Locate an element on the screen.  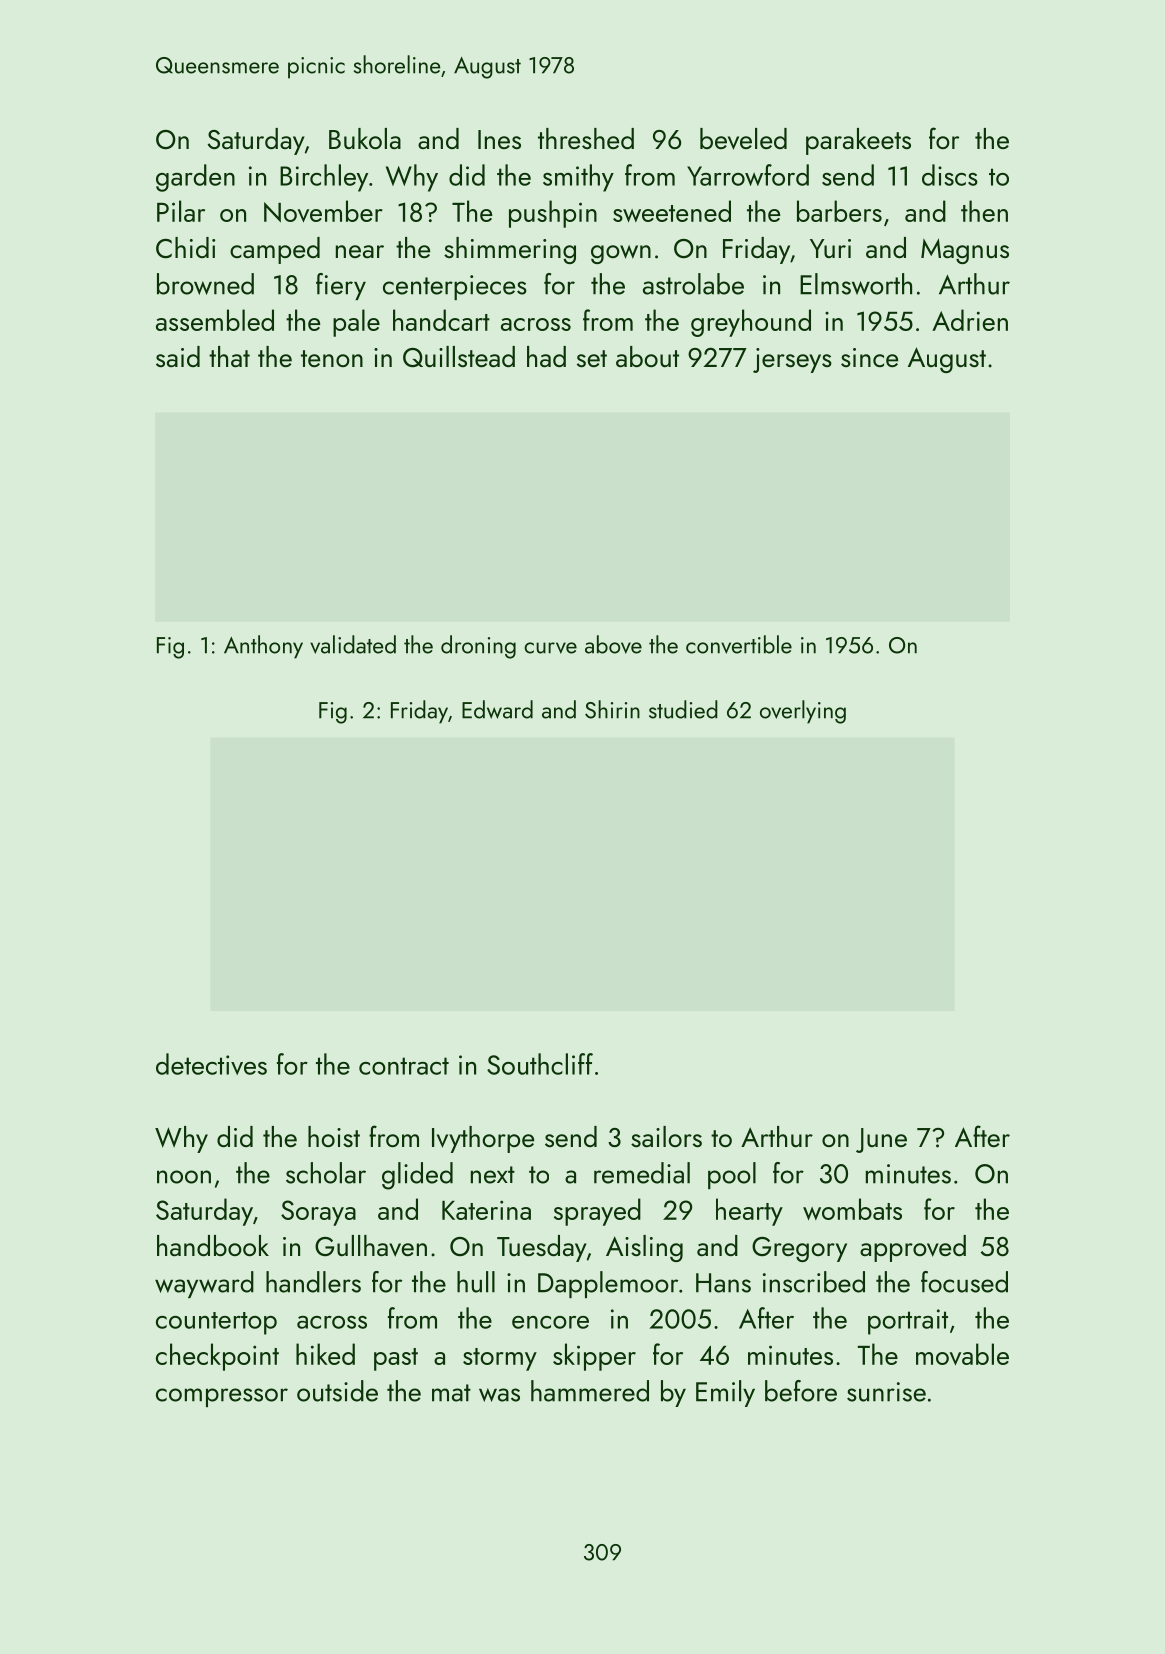
Bukola is located at coordinates (365, 138).
